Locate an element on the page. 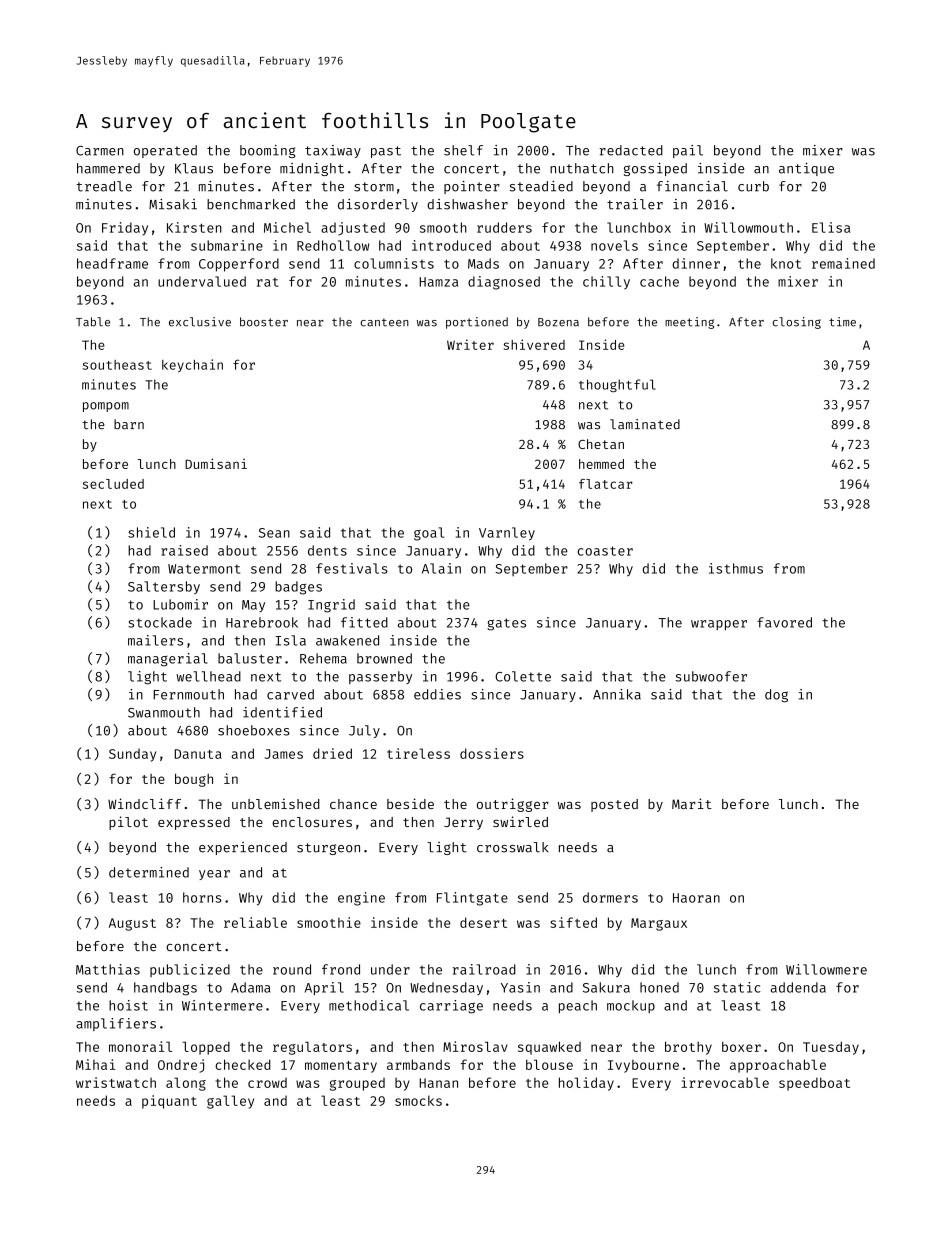 This document has height=1233, width=952. dossiers is located at coordinates (492, 753).
